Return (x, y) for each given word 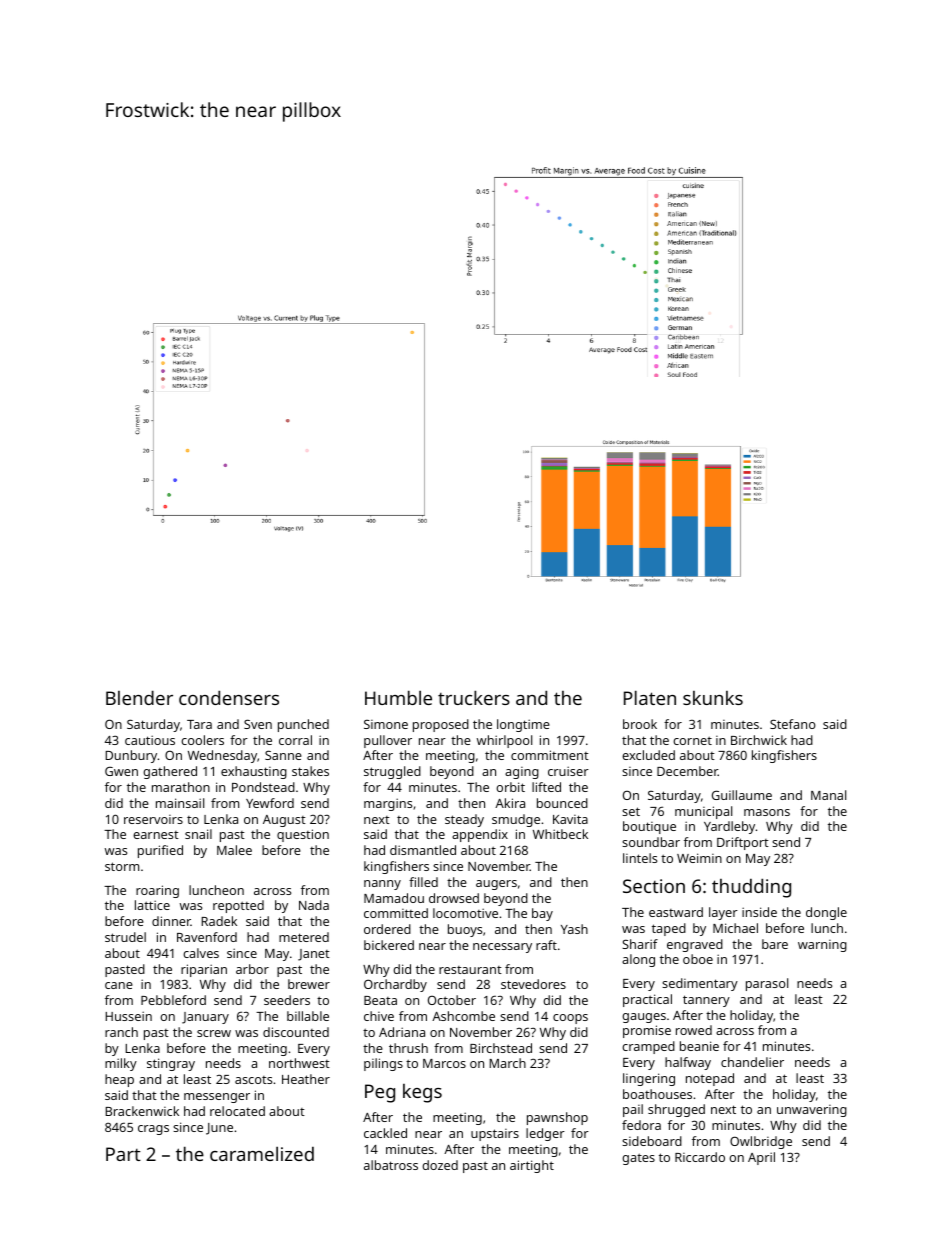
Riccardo (700, 1157)
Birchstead (501, 1048)
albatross (391, 1165)
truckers (474, 697)
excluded (648, 755)
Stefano (793, 724)
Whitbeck (560, 834)
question (303, 835)
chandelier (752, 1062)
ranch (121, 1032)
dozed (440, 1165)
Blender (139, 697)
